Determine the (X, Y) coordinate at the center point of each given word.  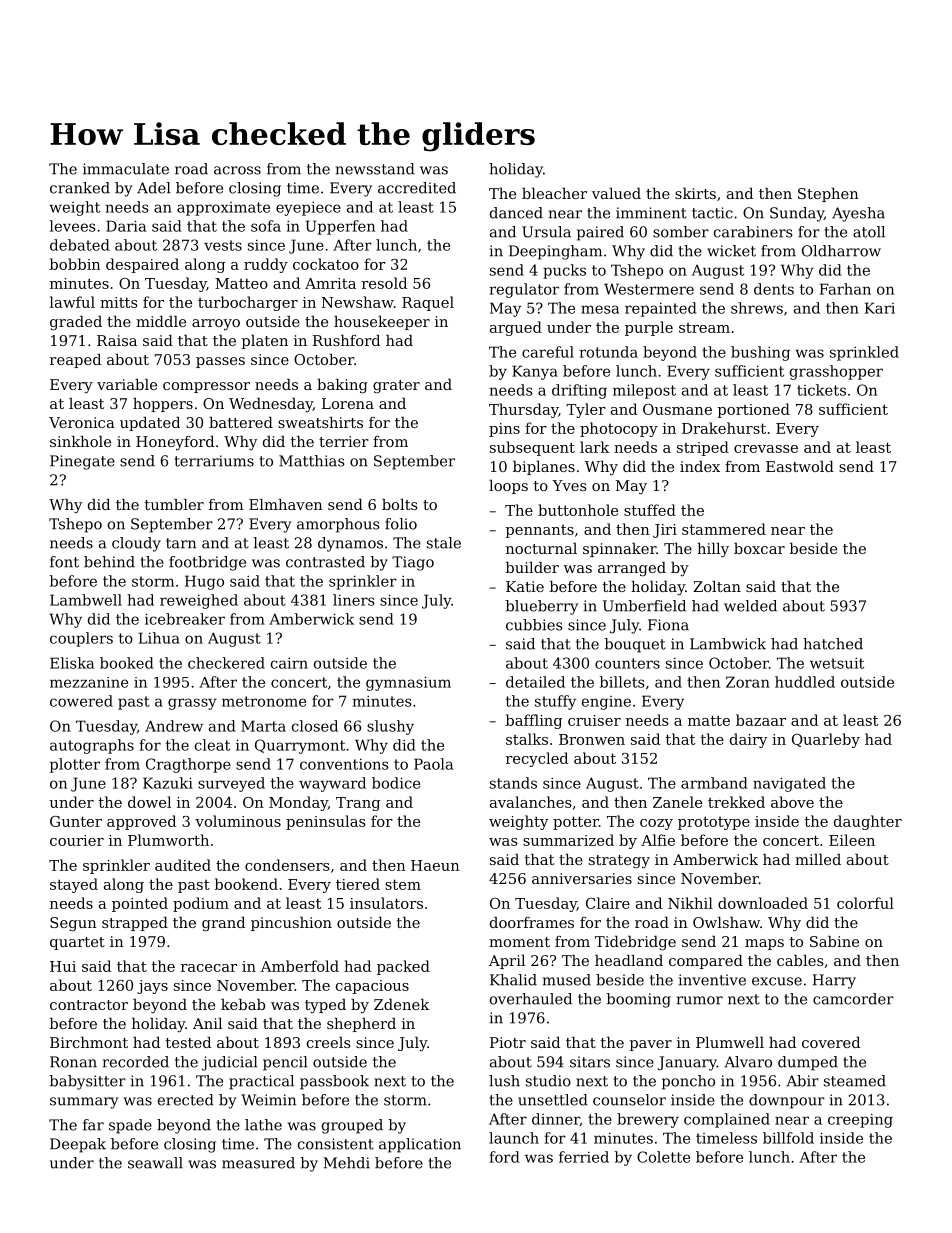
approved (141, 822)
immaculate (126, 169)
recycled (537, 759)
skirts (695, 193)
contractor (89, 1005)
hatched (833, 644)
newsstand (375, 169)
